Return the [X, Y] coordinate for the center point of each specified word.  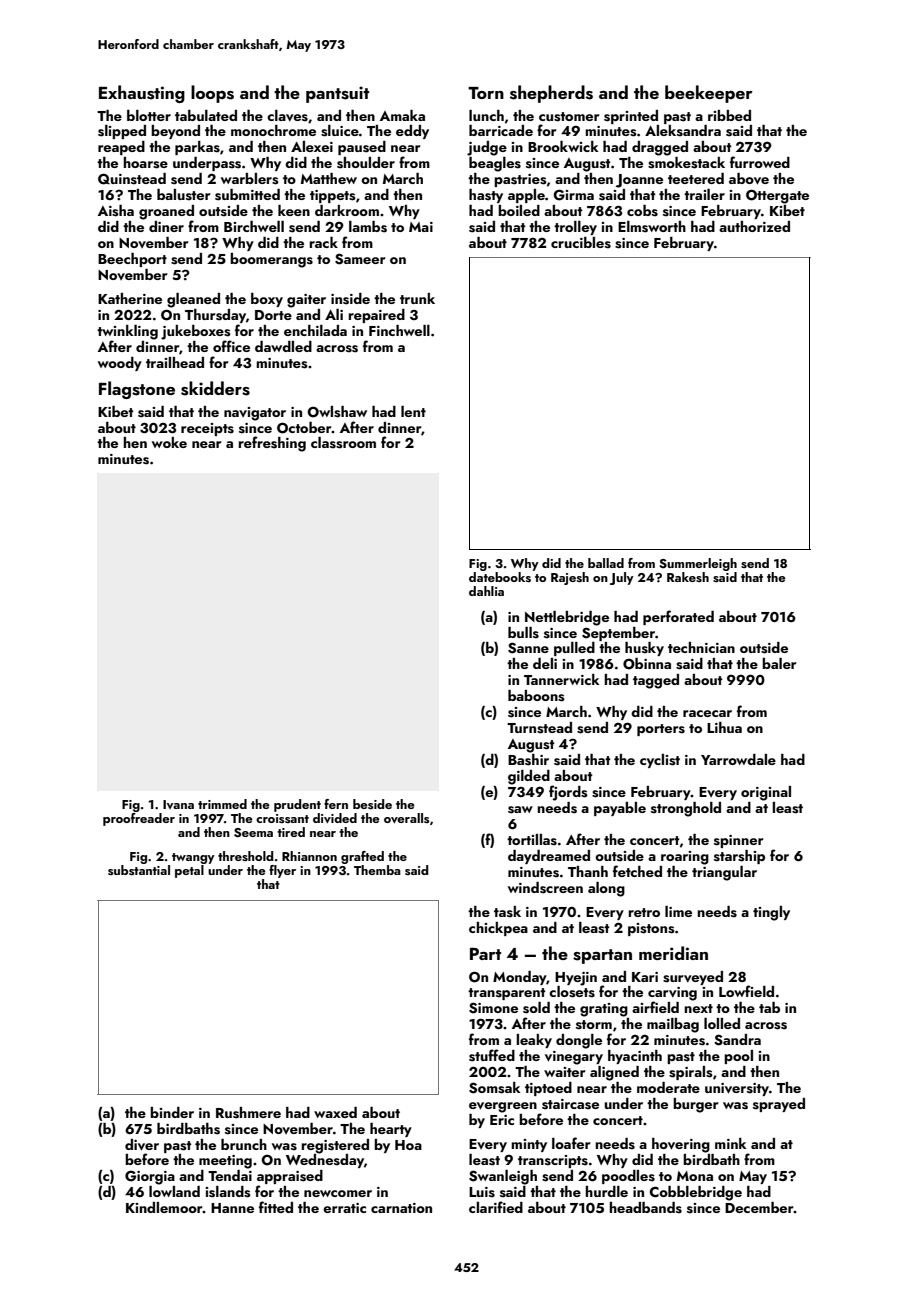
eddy [412, 132]
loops [212, 94]
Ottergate [777, 196]
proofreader [139, 819]
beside [372, 804]
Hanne [232, 1208]
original [766, 793]
